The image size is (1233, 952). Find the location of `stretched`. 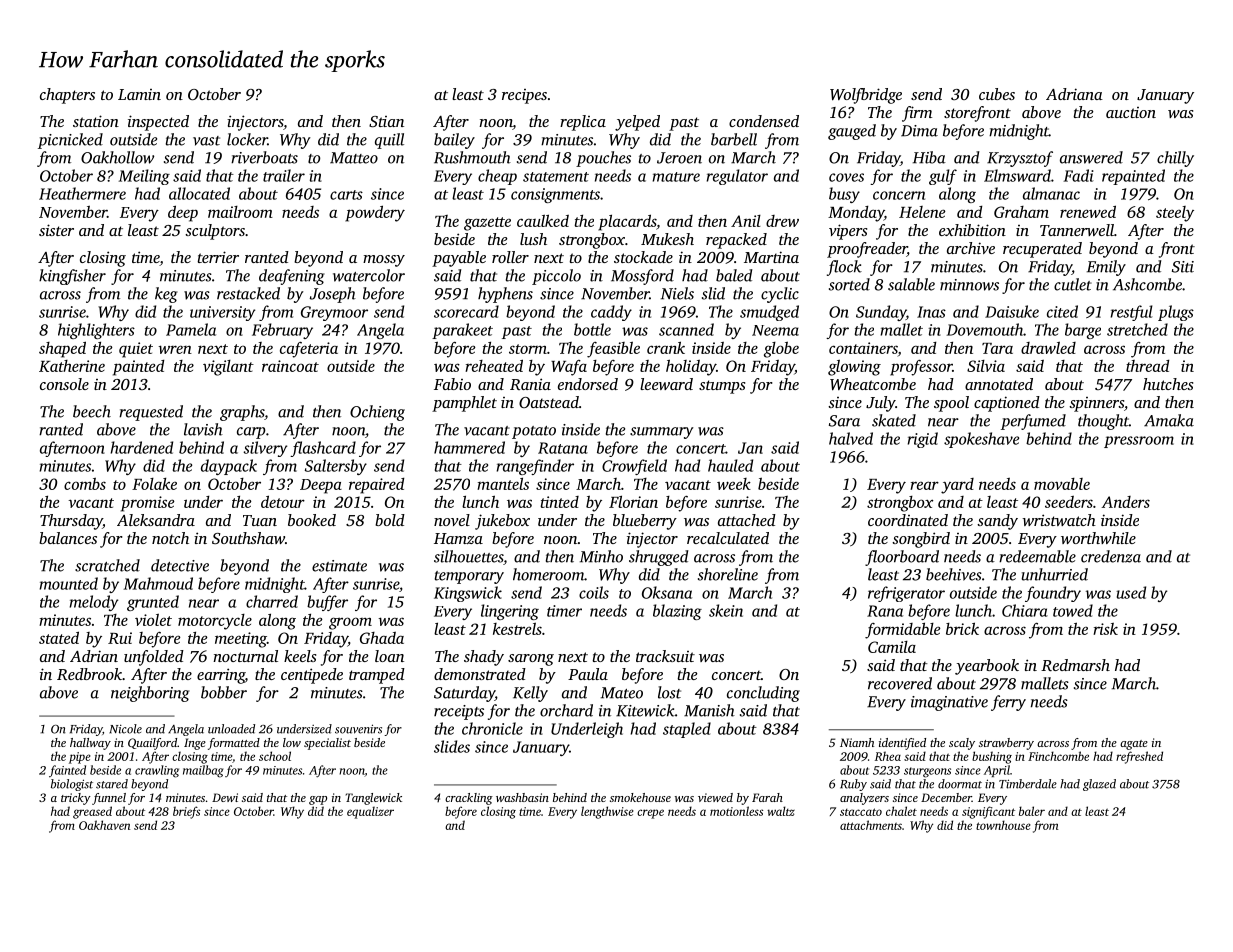

stretched is located at coordinates (1137, 329).
